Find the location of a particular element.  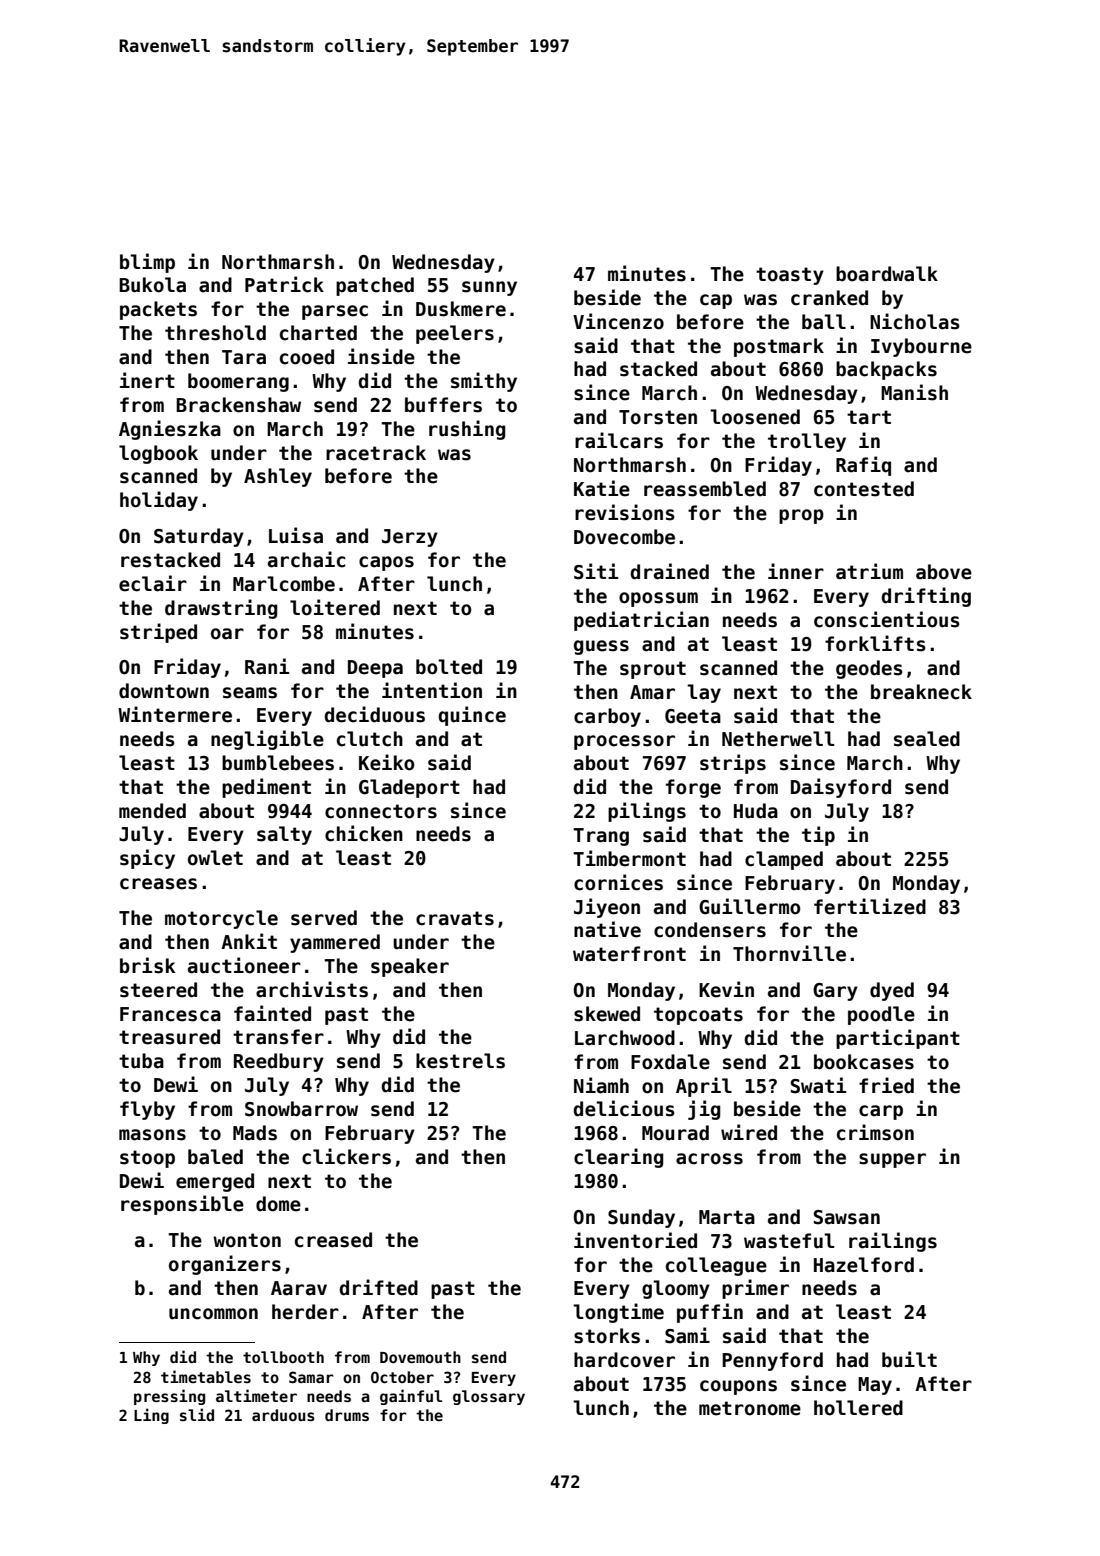

Vincenzo is located at coordinates (618, 321).
